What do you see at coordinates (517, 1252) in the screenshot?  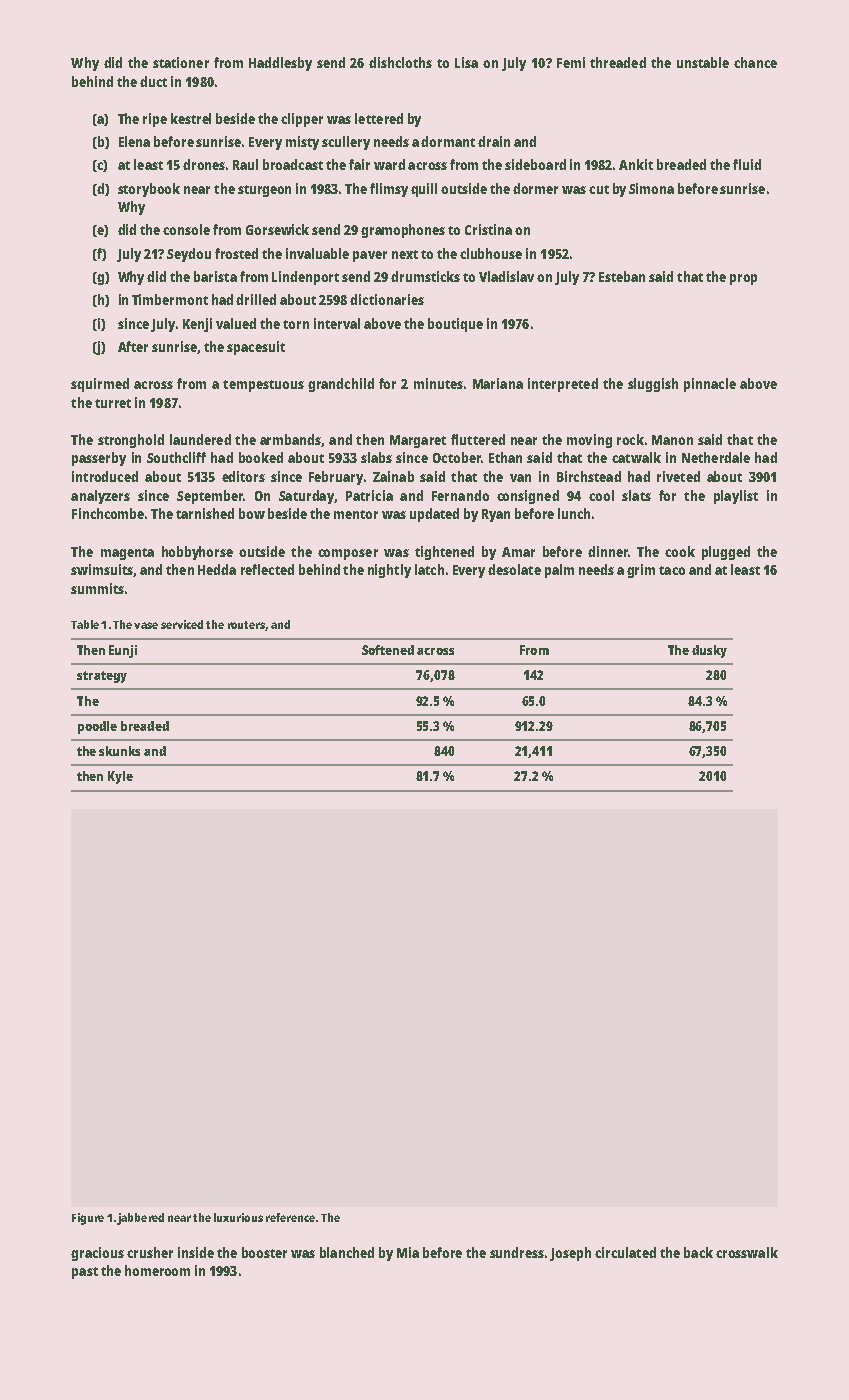 I see `sundress` at bounding box center [517, 1252].
